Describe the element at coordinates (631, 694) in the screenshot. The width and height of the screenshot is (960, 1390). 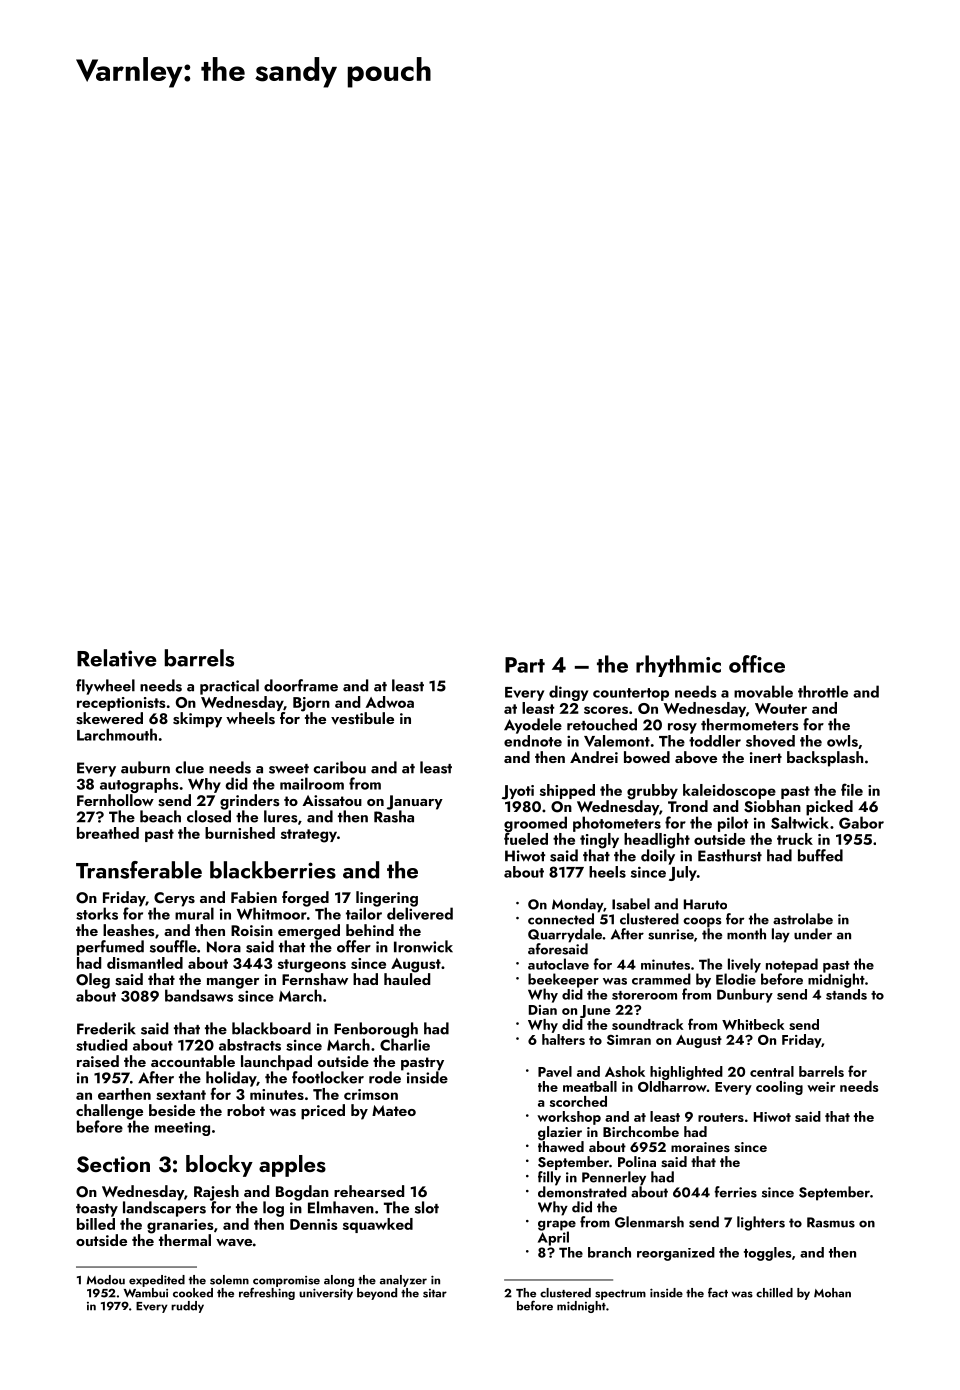
I see `countertop` at that location.
